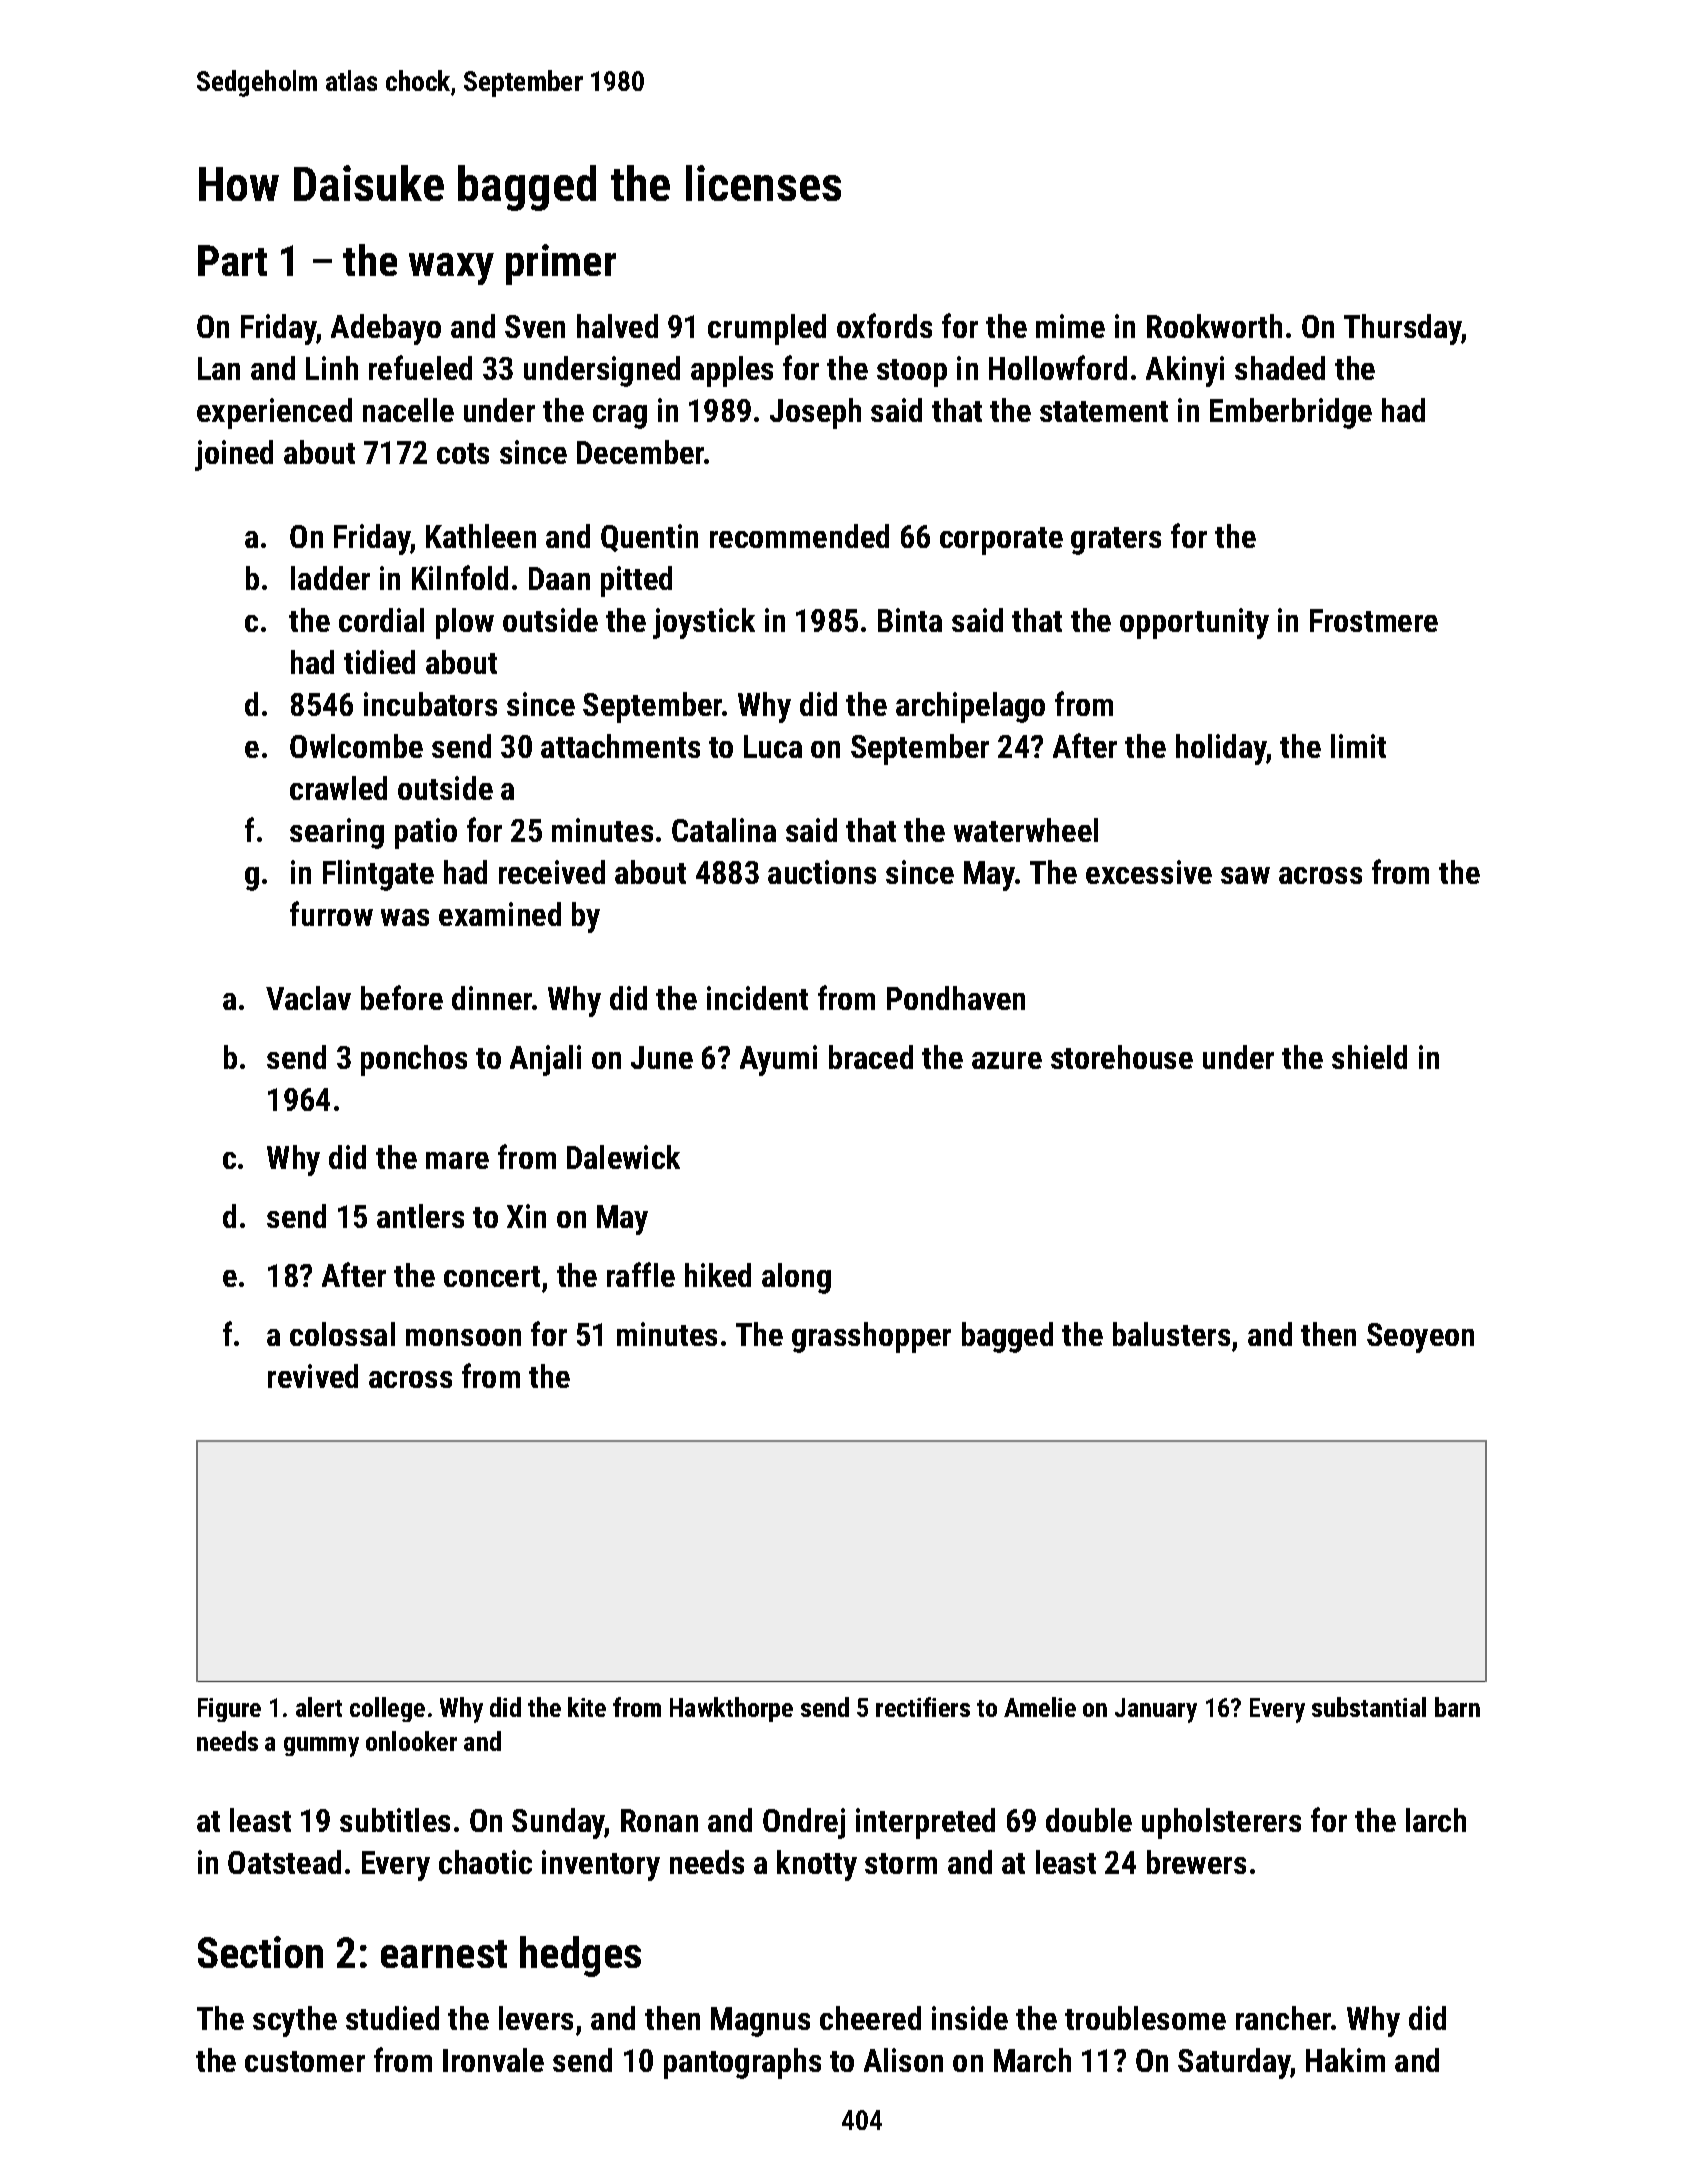 This screenshot has width=1683, height=2178. Describe the element at coordinates (1156, 1710) in the screenshot. I see `January` at that location.
